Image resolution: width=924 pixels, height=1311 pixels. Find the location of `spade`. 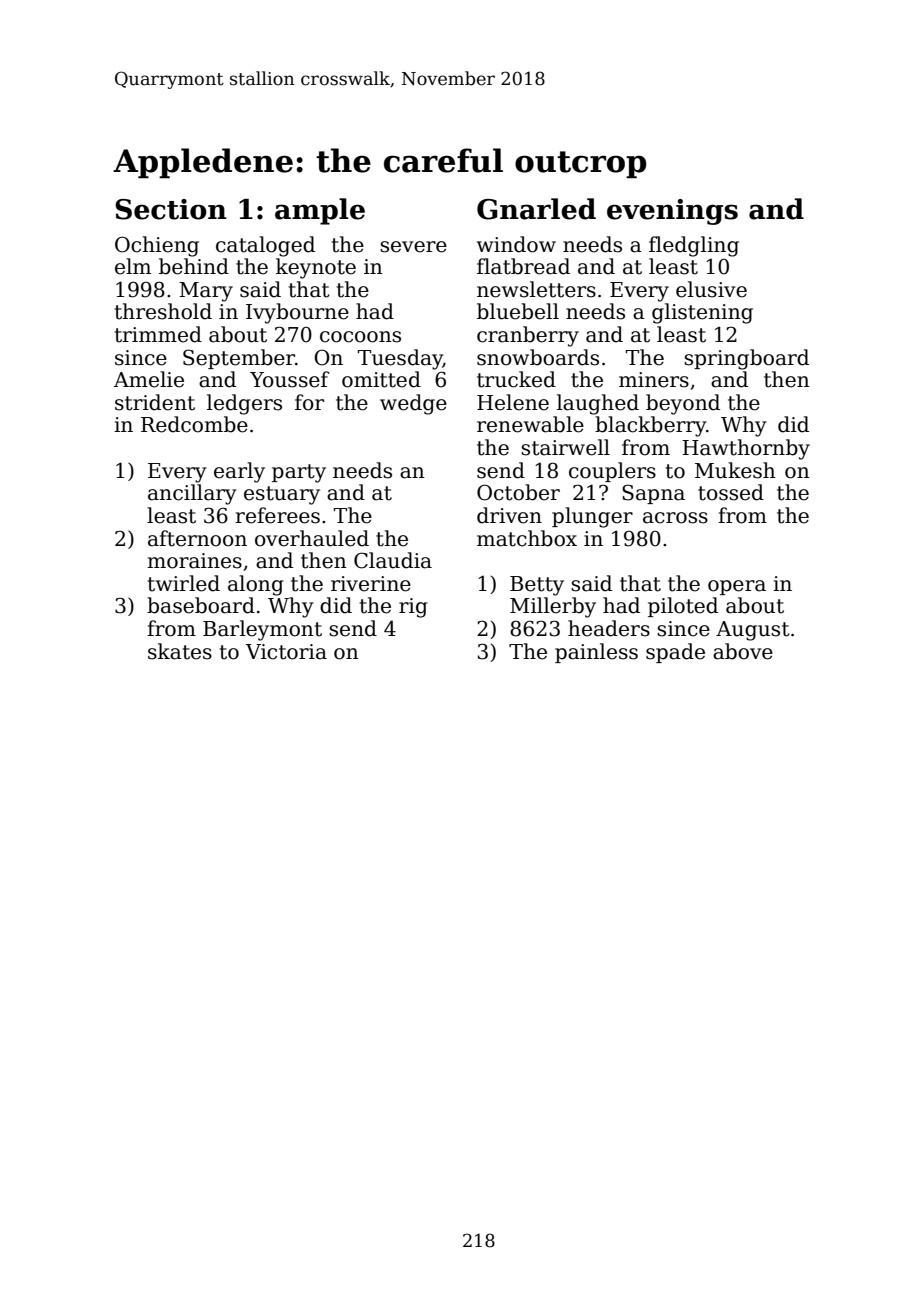

spade is located at coordinates (675, 653).
